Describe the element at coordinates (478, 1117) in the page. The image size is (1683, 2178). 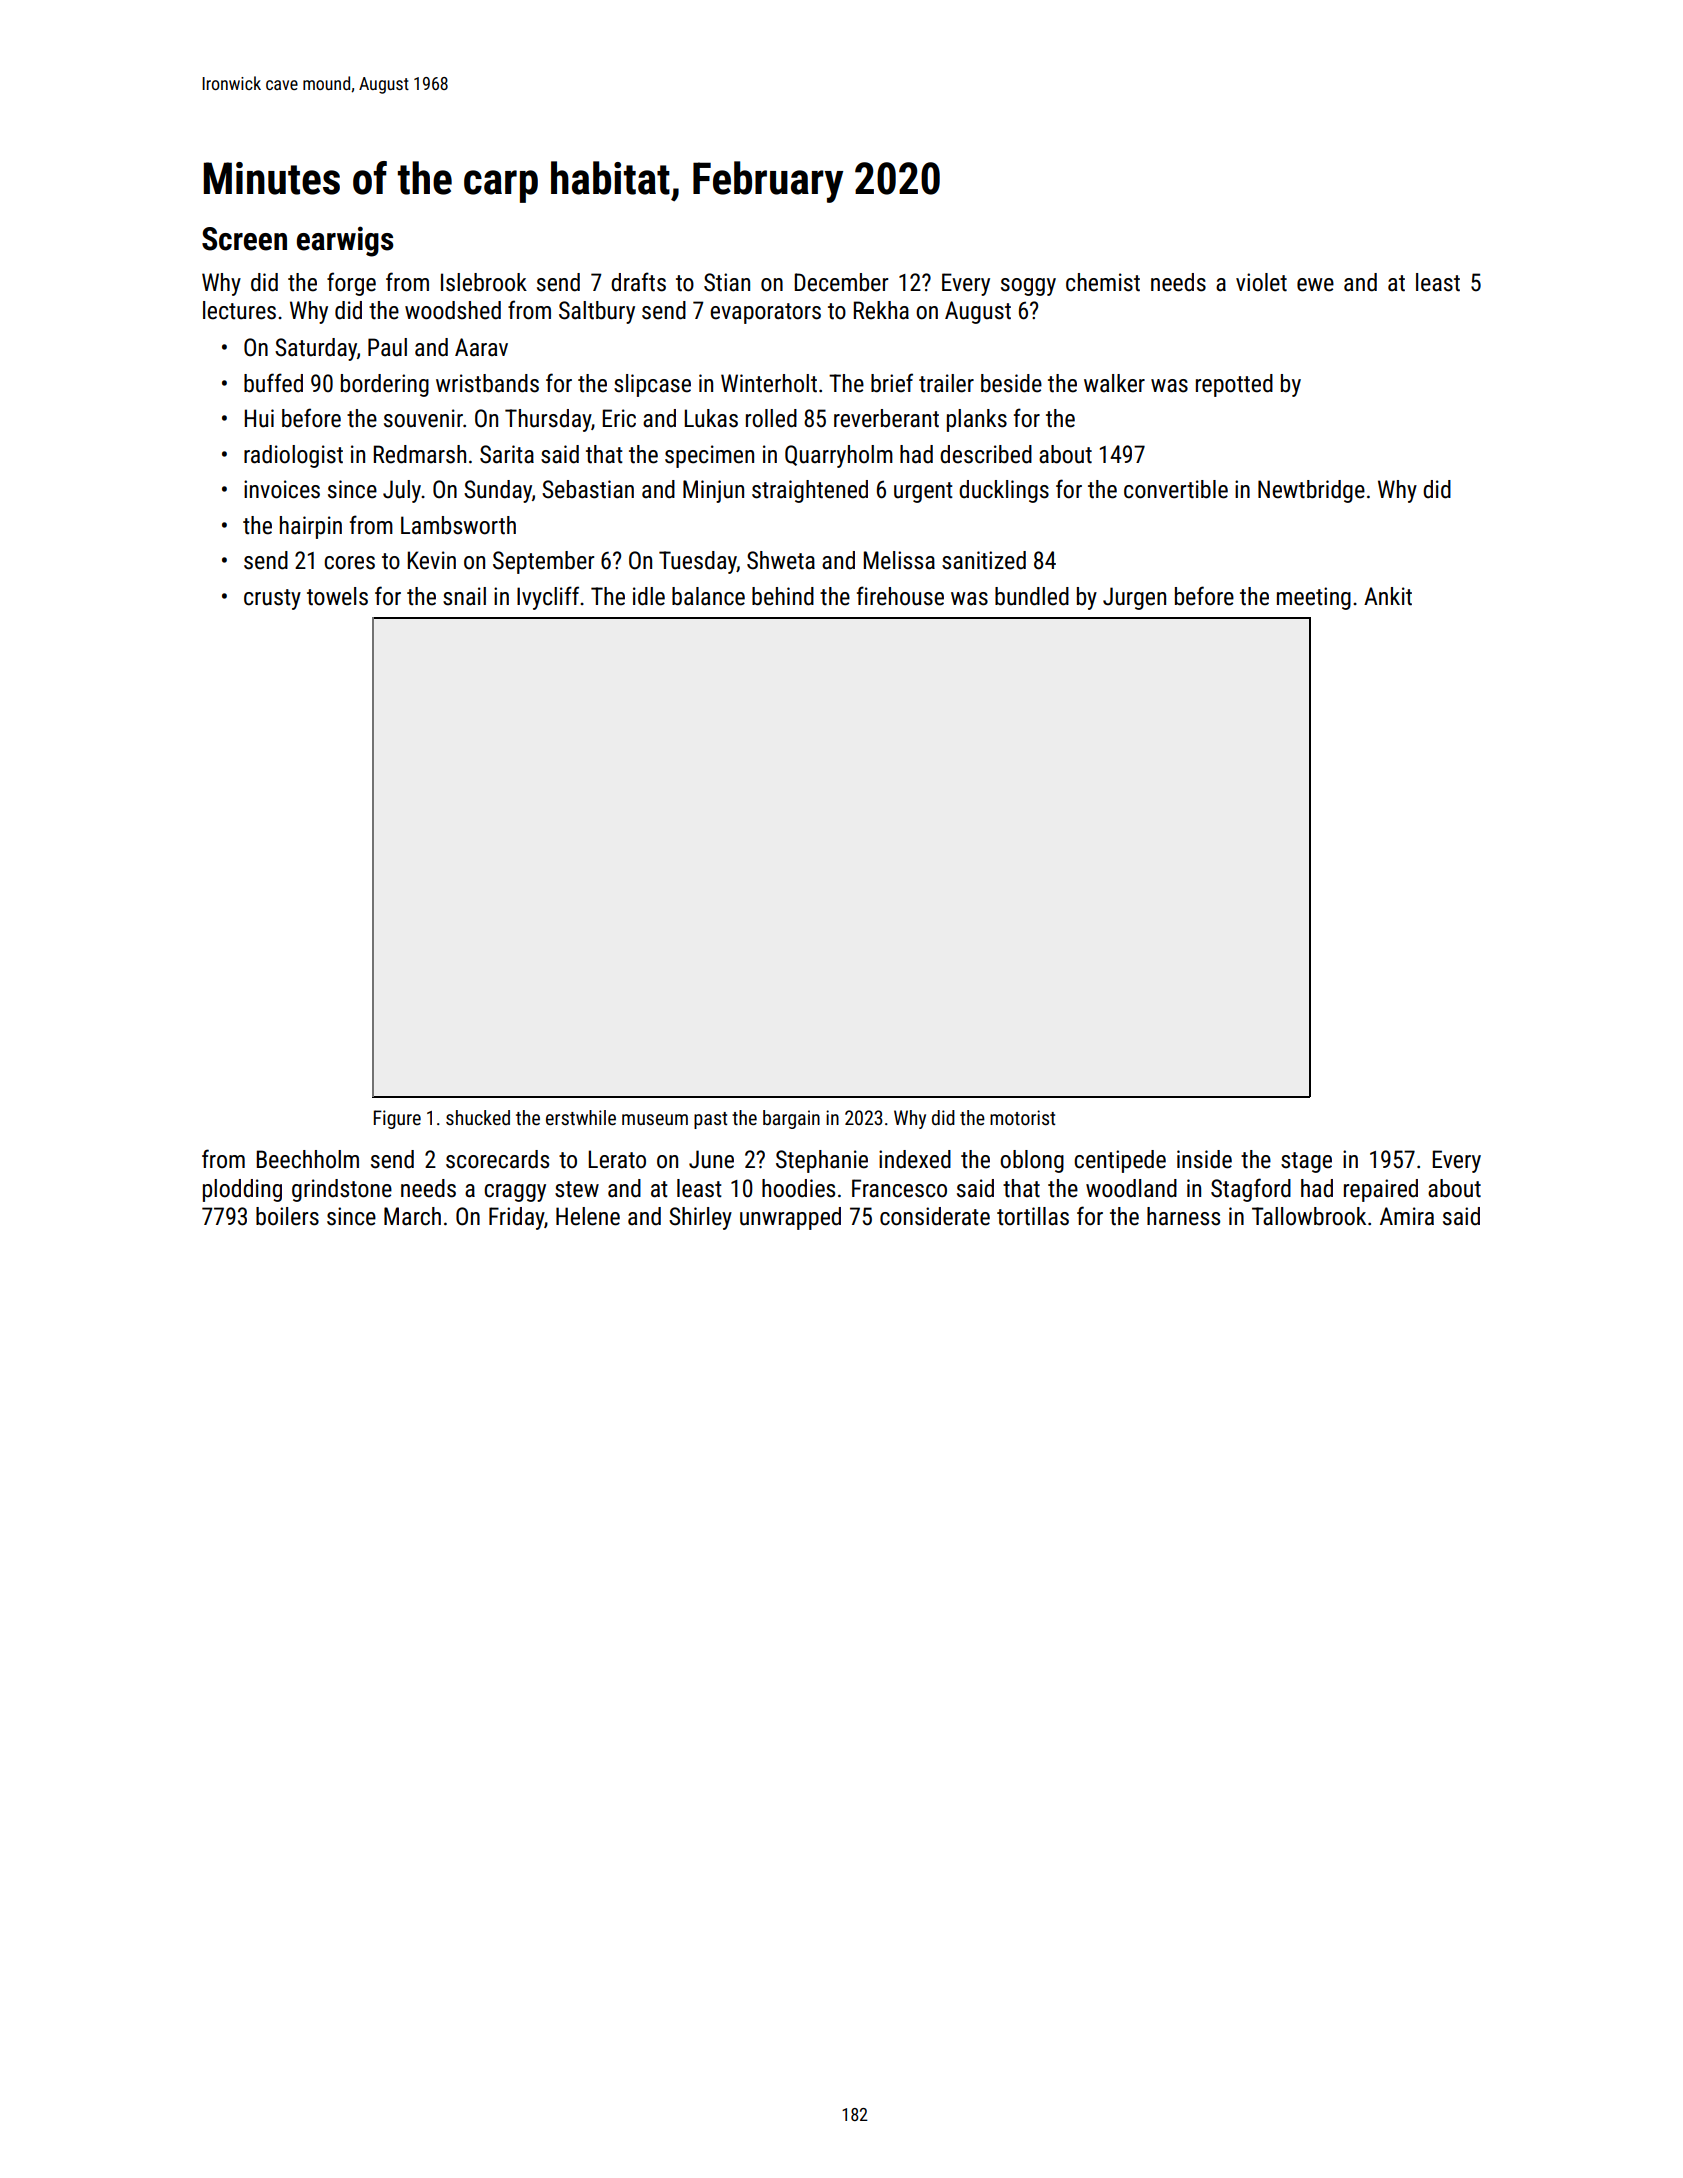
I see `shucked` at that location.
